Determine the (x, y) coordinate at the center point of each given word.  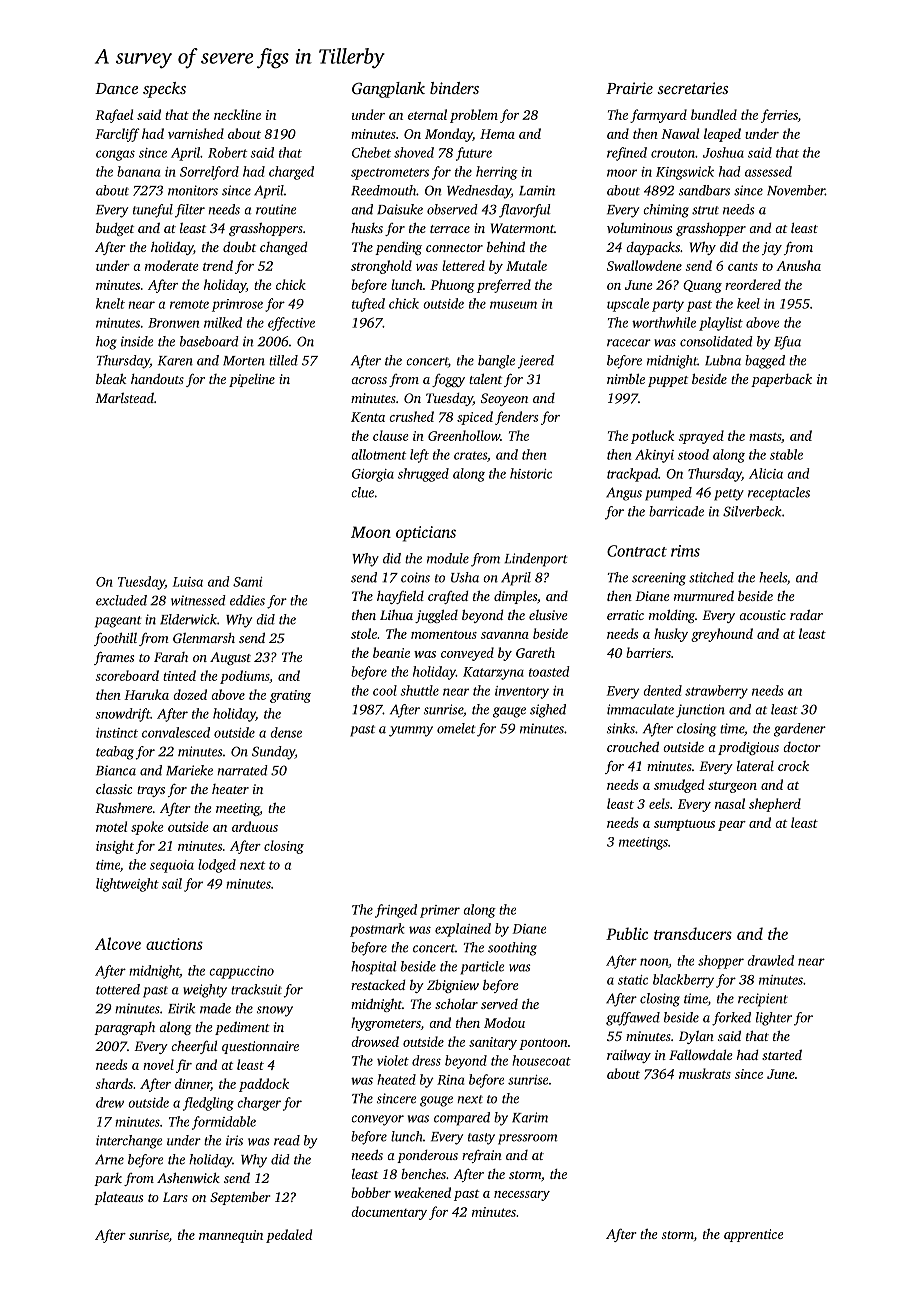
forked (731, 1019)
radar (806, 615)
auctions (174, 944)
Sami (248, 582)
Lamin (537, 190)
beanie (391, 652)
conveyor (377, 1120)
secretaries (692, 88)
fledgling (208, 1104)
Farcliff (117, 135)
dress (426, 1060)
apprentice (753, 1235)
